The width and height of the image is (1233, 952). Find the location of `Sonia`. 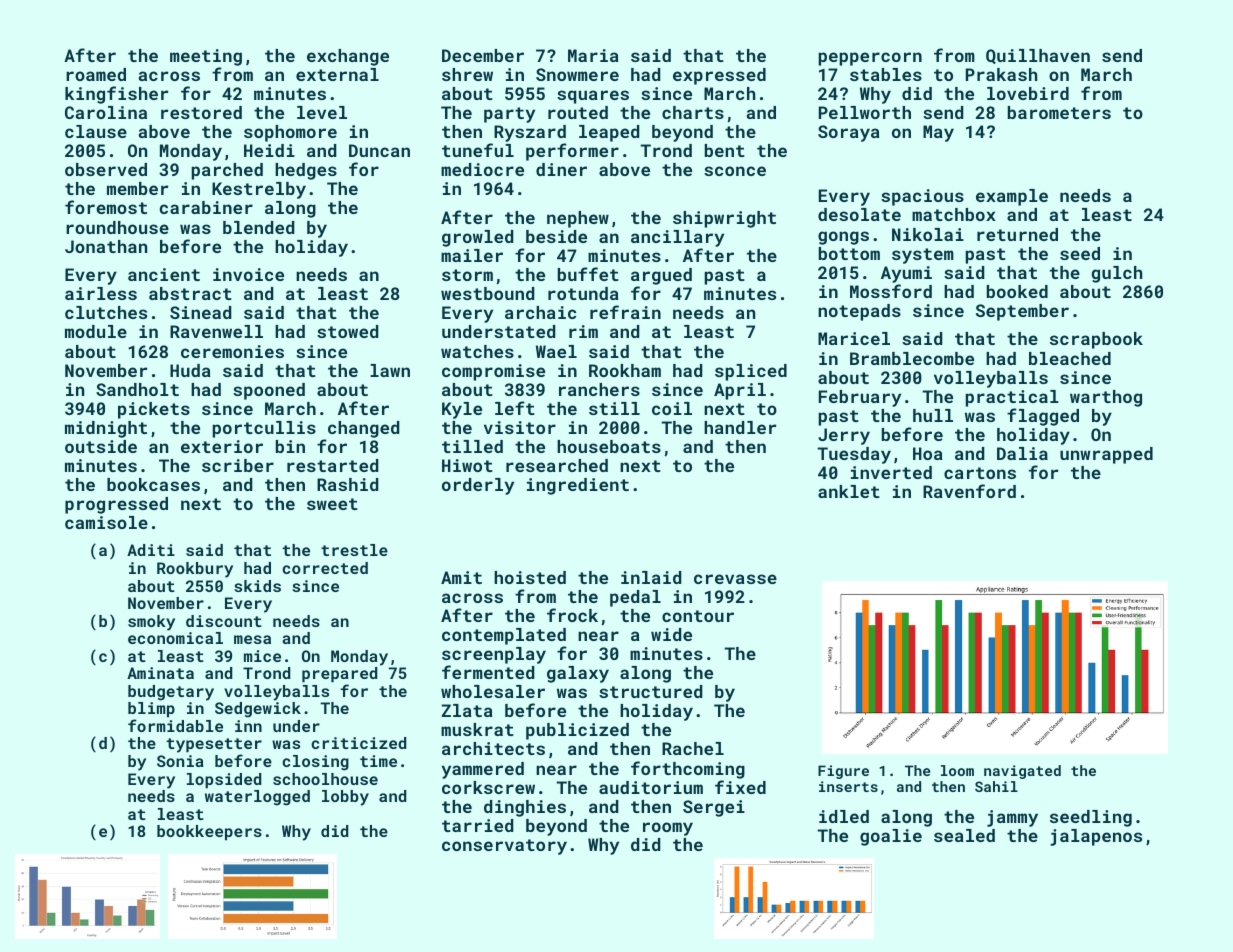

Sonia is located at coordinates (180, 761).
